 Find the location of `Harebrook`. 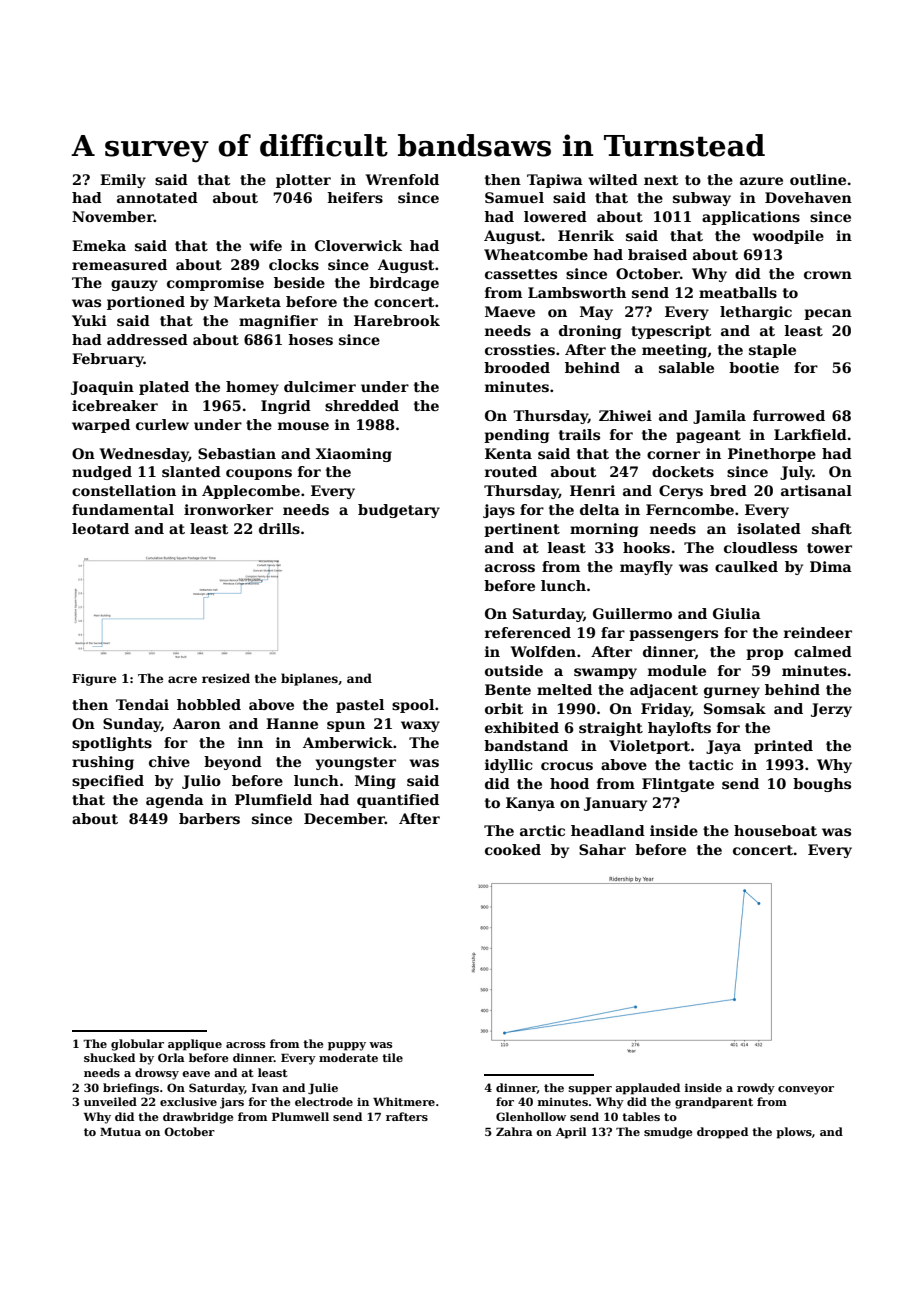

Harebrook is located at coordinates (397, 320).
